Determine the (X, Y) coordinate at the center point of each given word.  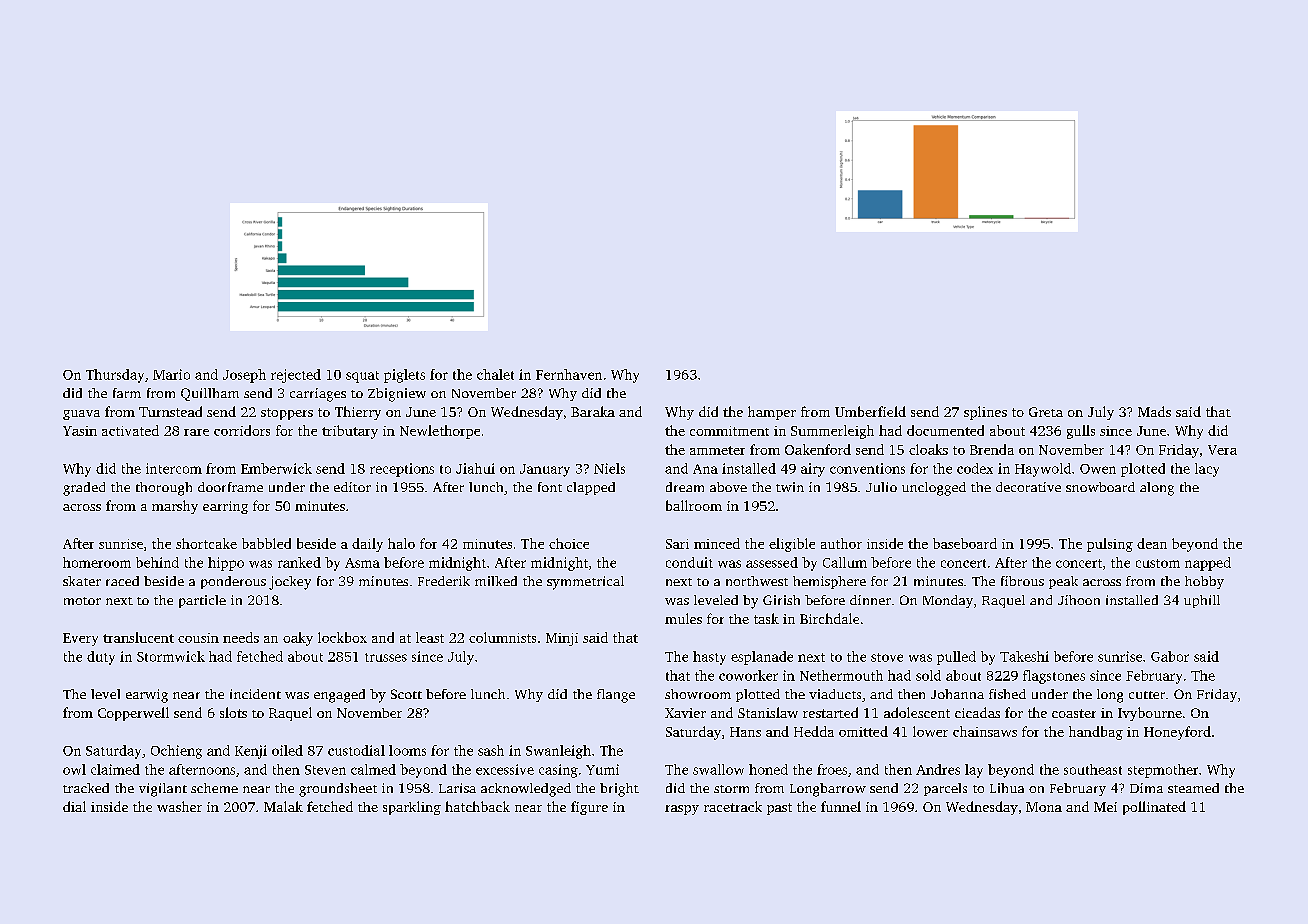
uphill (1202, 601)
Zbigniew (397, 395)
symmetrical (585, 583)
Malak (283, 806)
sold (928, 675)
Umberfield (870, 411)
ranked (299, 562)
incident (255, 694)
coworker (748, 675)
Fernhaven (569, 374)
